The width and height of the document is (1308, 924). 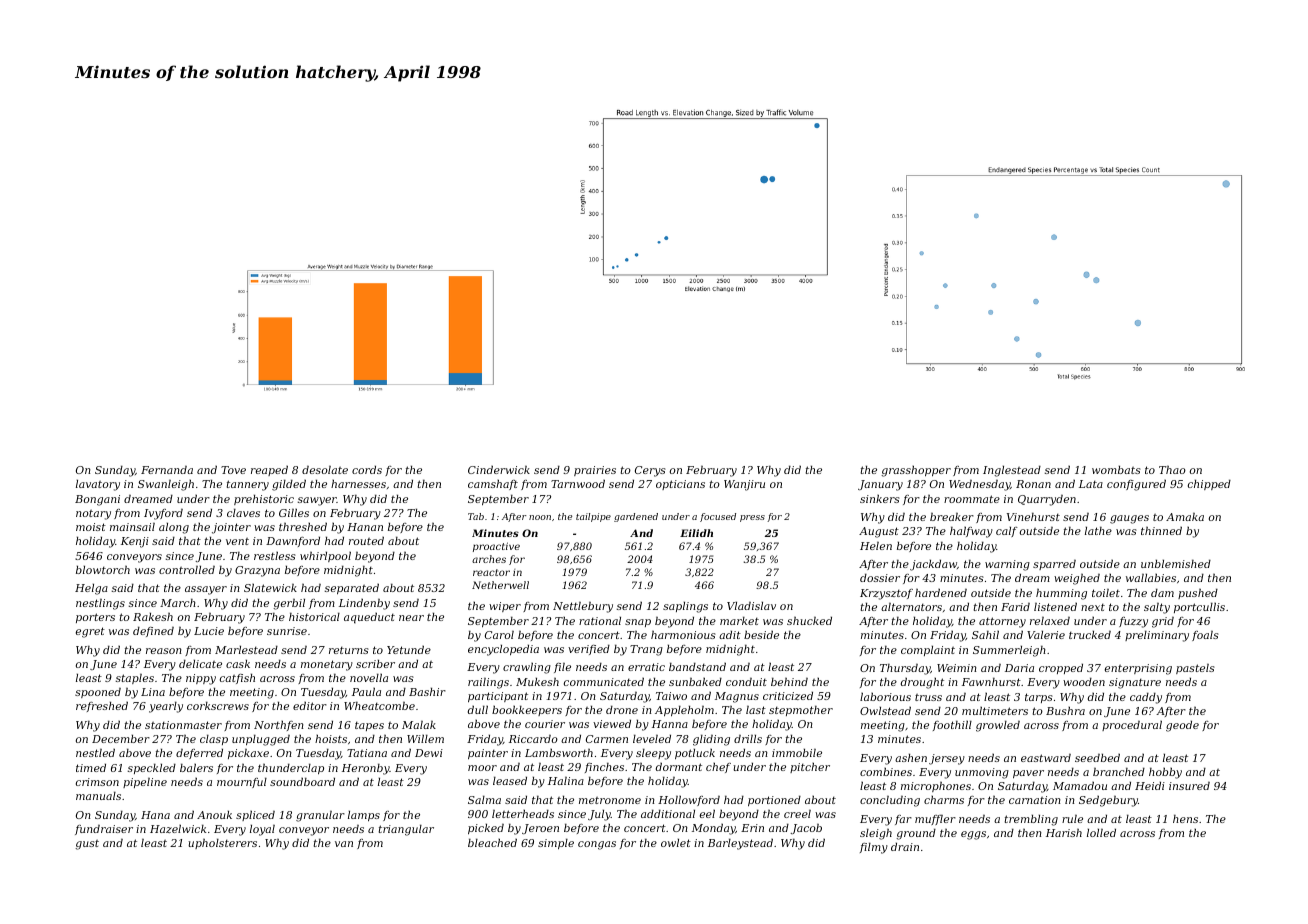 I want to click on Jacob, so click(x=806, y=828).
